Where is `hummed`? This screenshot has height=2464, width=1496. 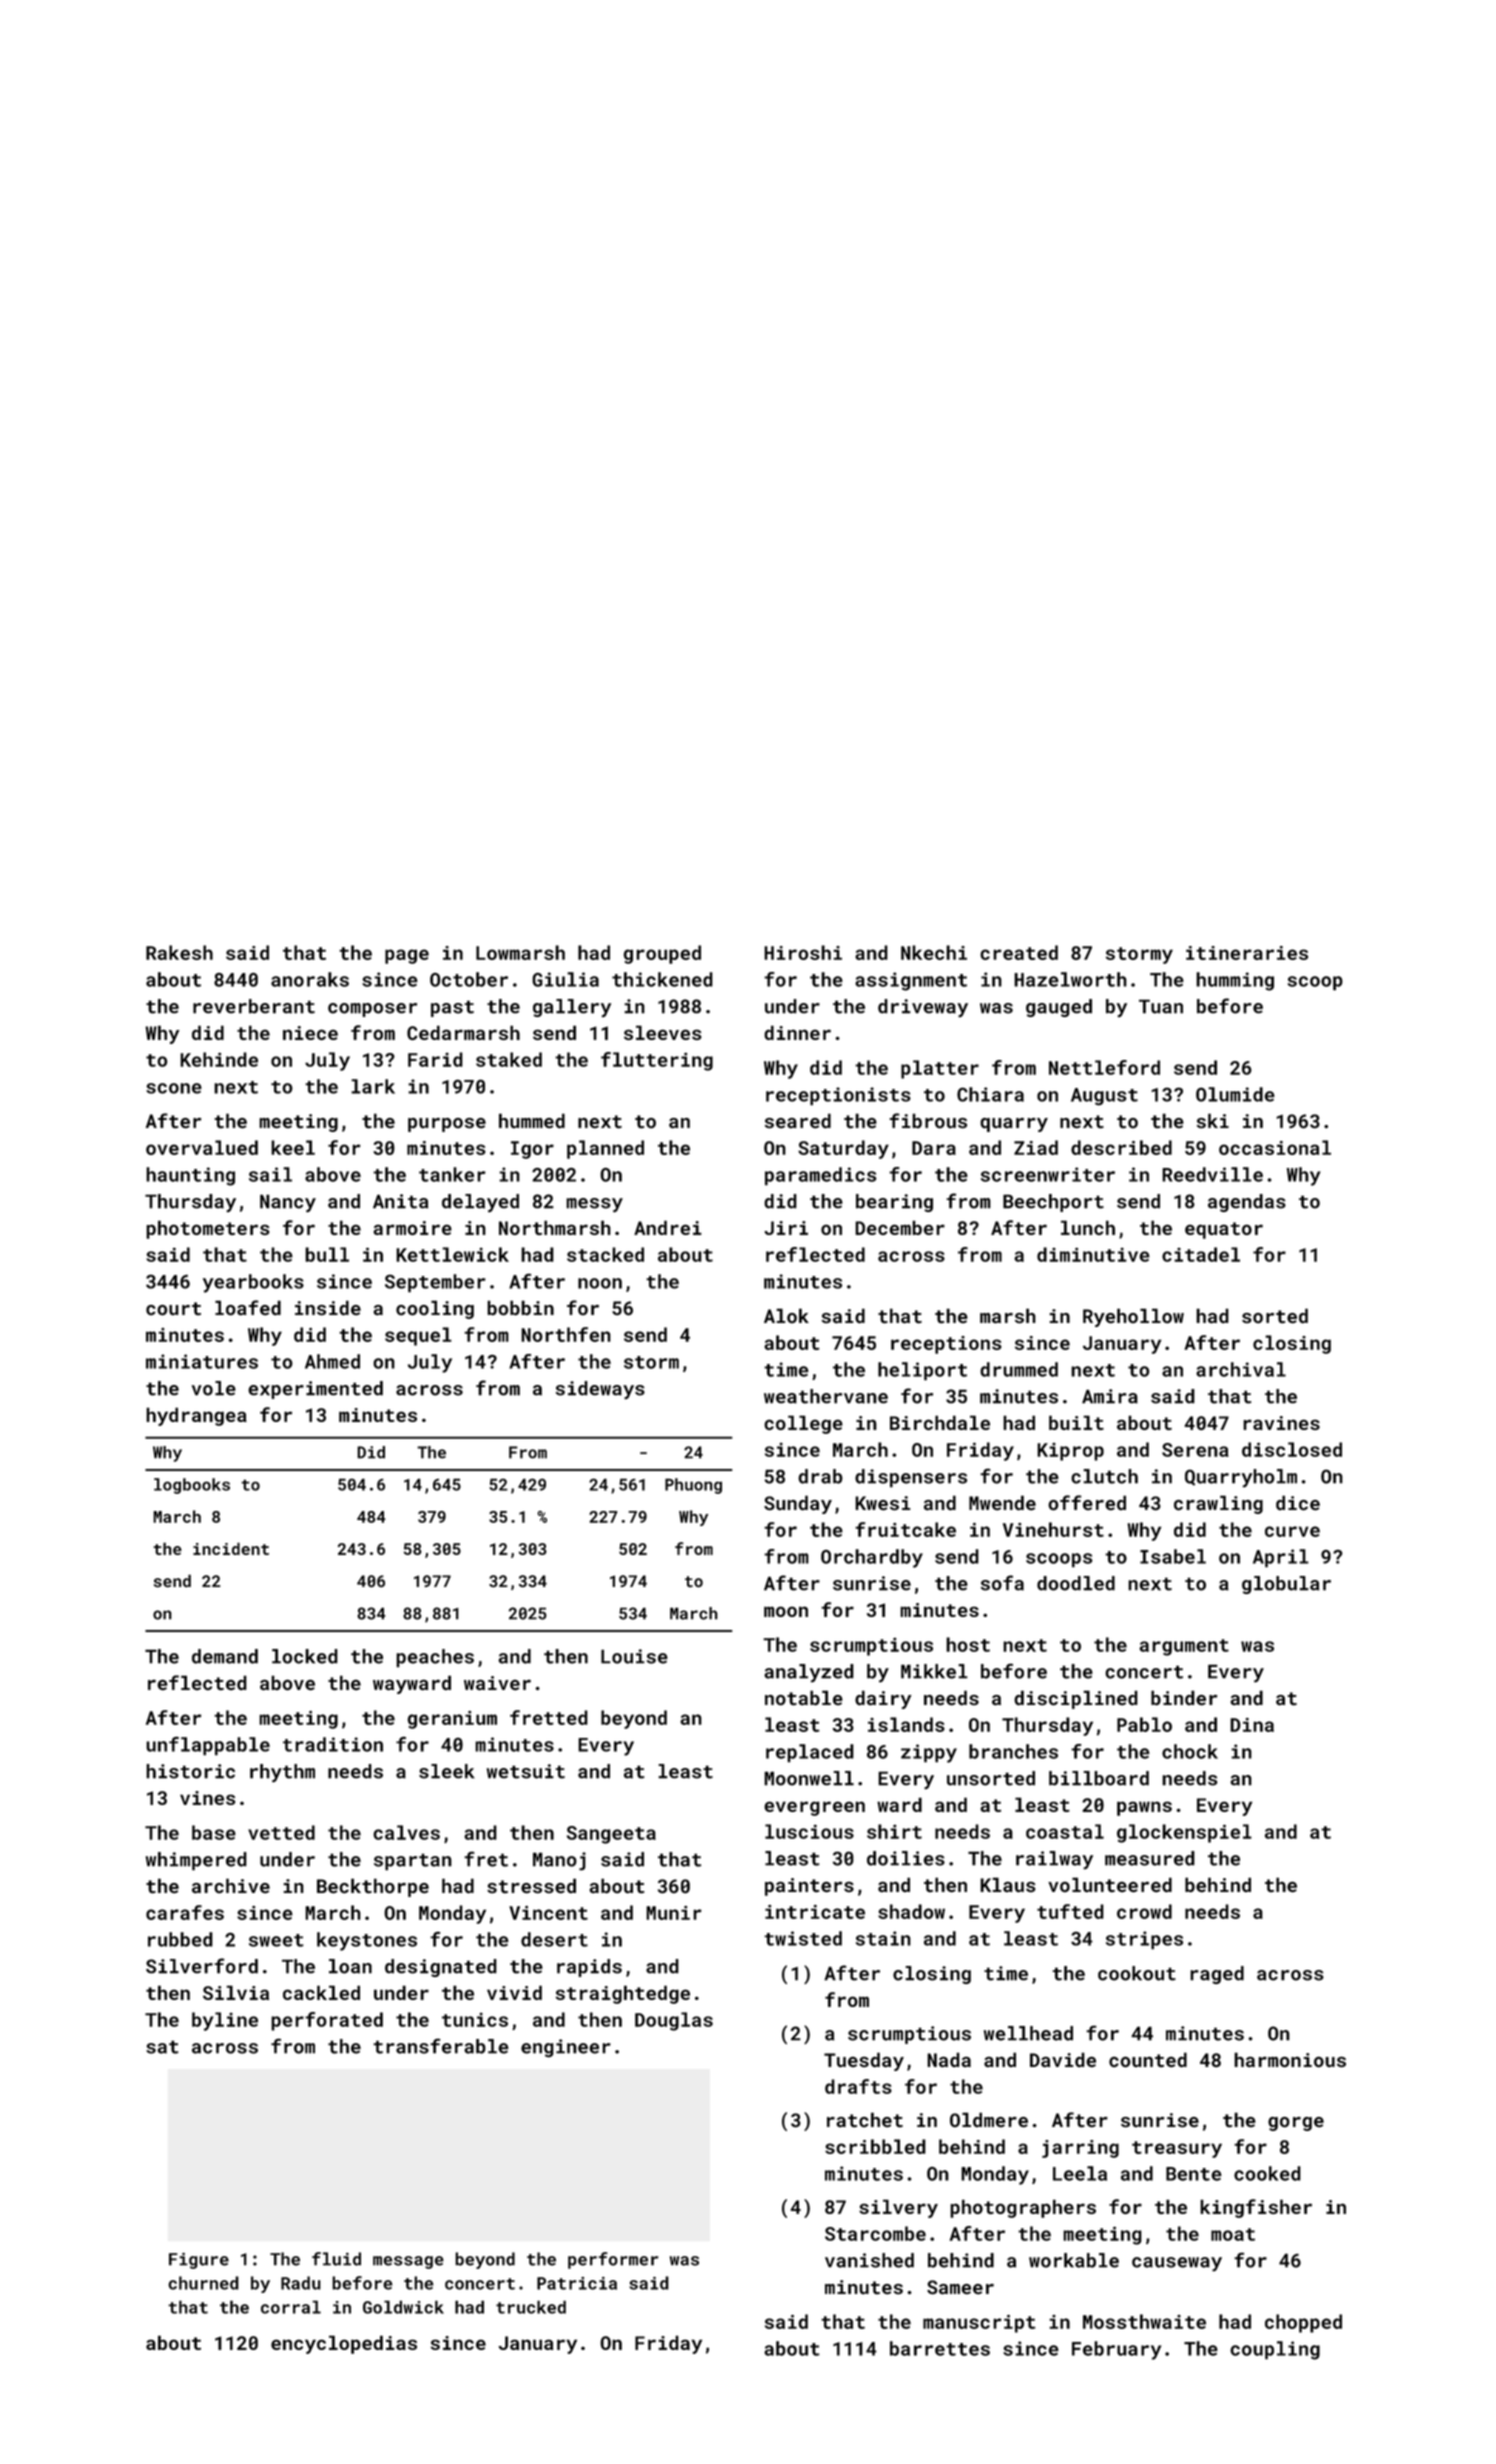
hummed is located at coordinates (532, 1121).
